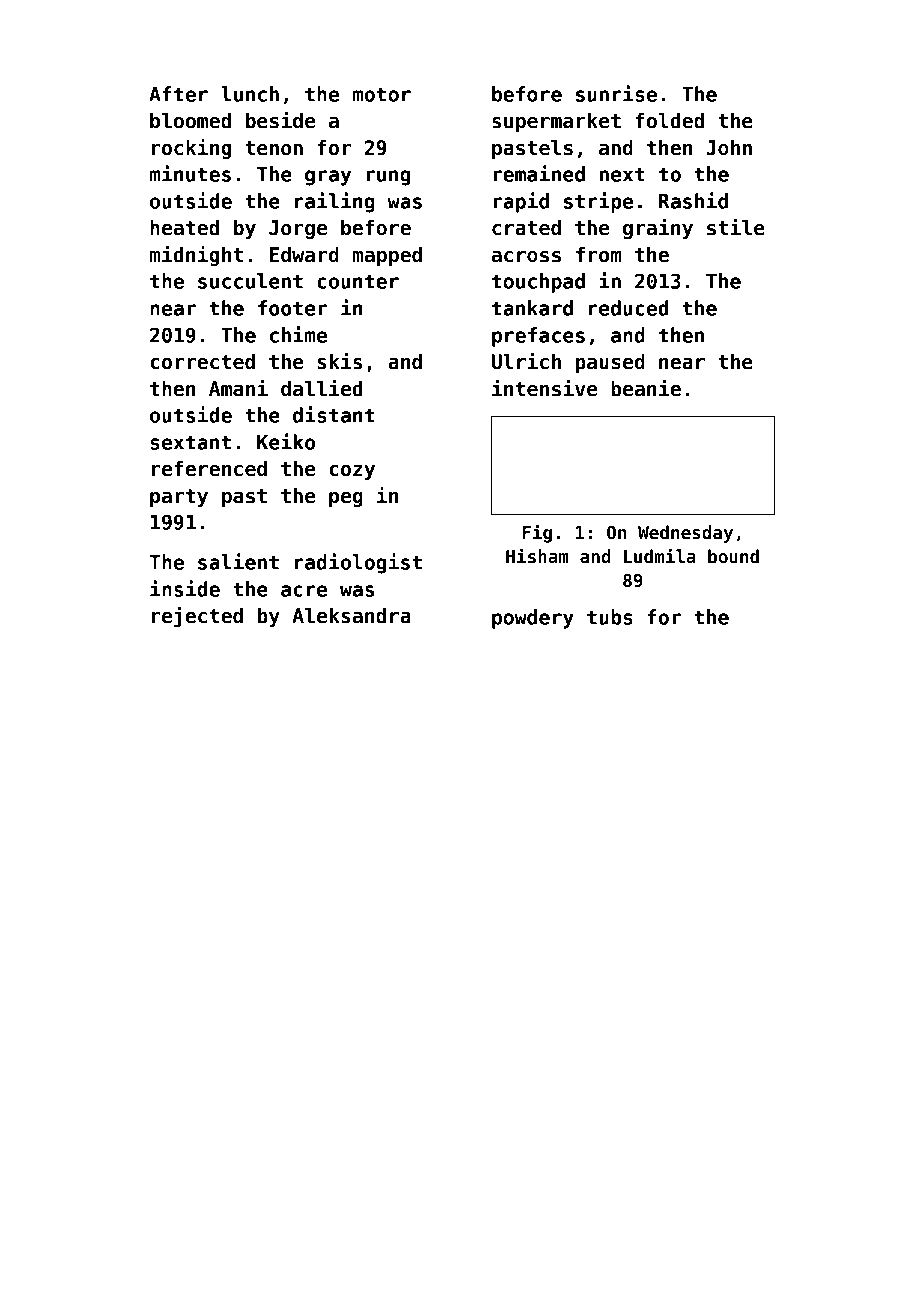 This screenshot has height=1311, width=924. I want to click on counter, so click(358, 281).
